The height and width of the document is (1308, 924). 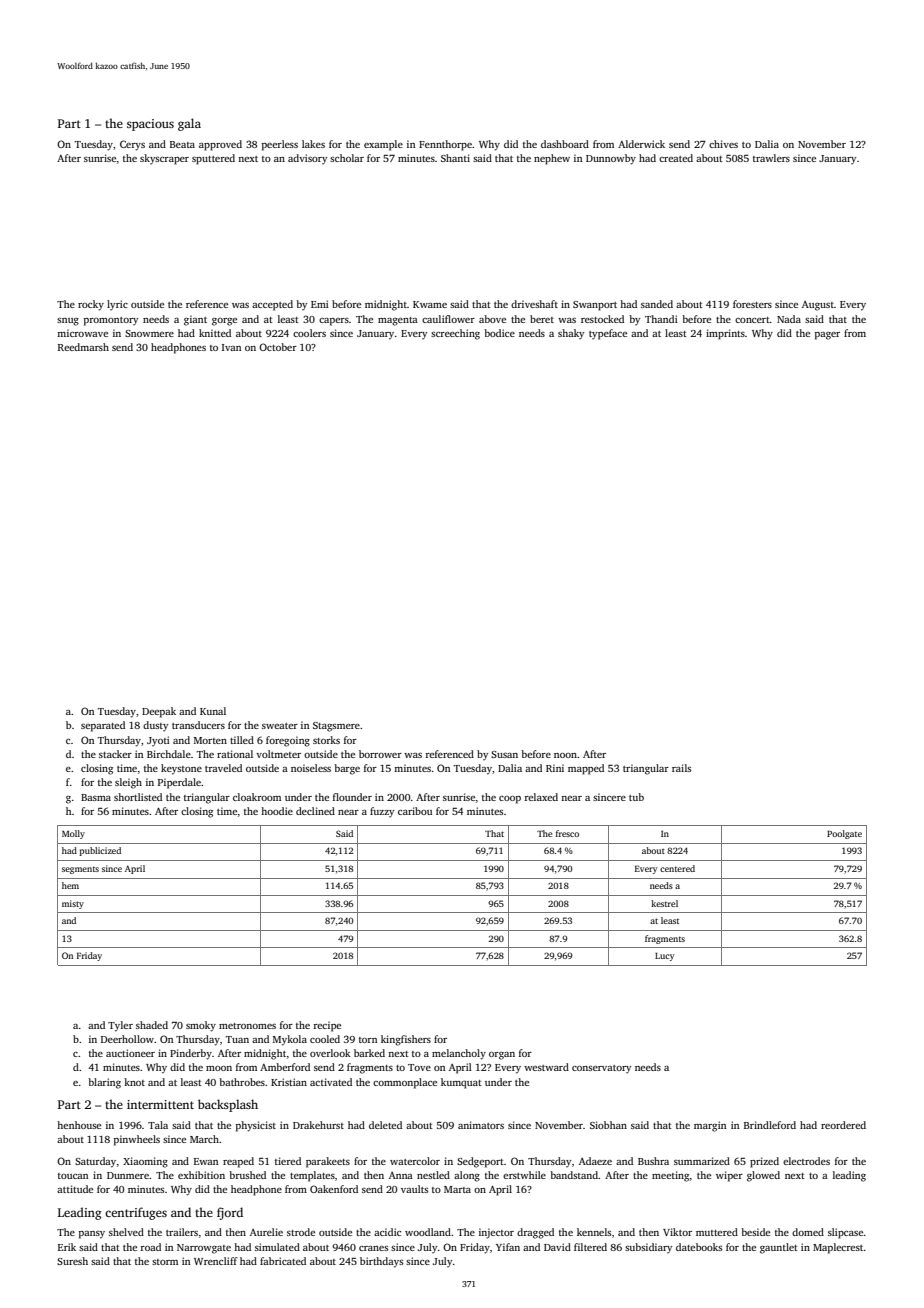 What do you see at coordinates (72, 1261) in the document?
I see `Suresh` at bounding box center [72, 1261].
